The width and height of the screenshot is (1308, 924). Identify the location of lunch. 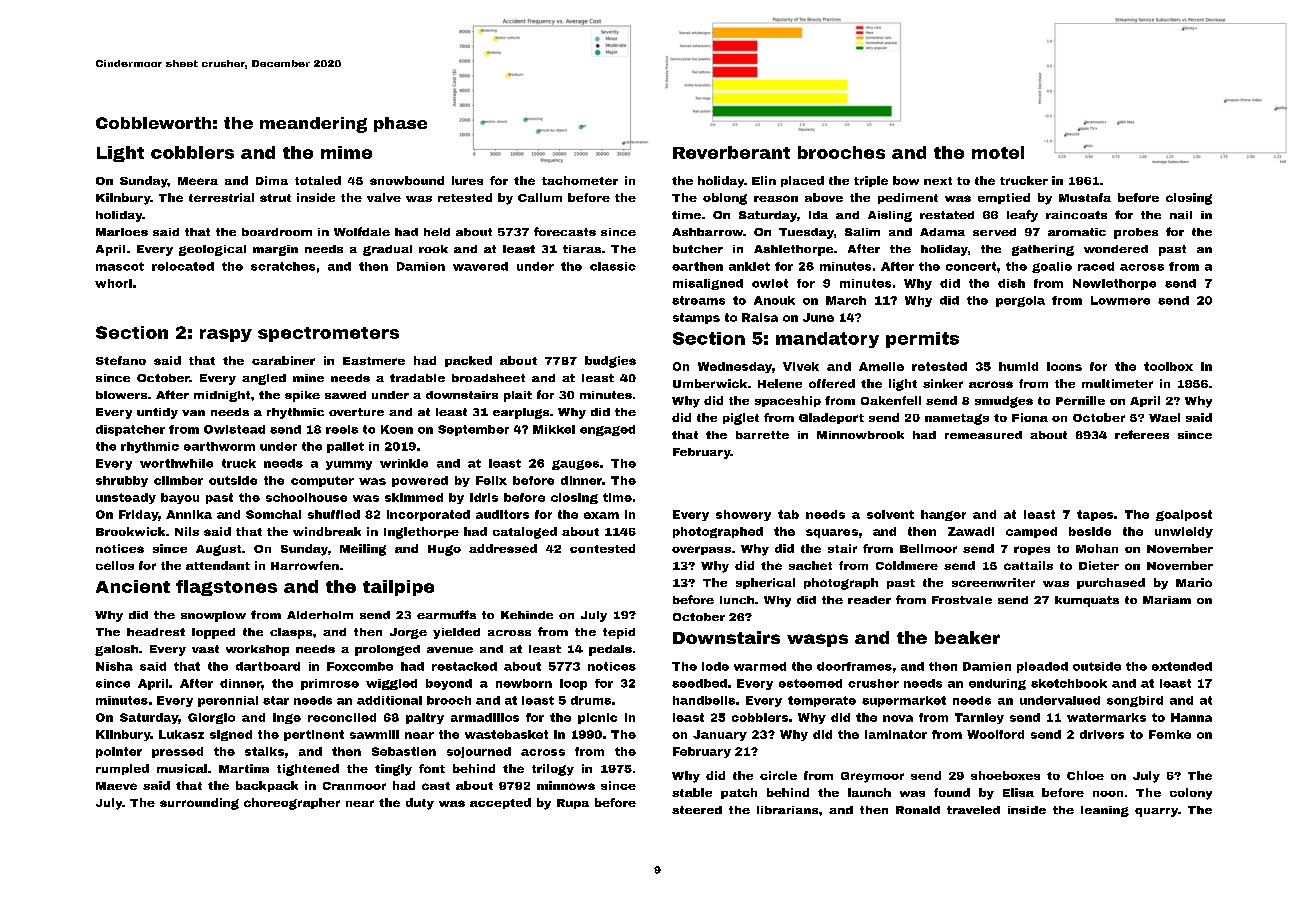
(737, 600).
